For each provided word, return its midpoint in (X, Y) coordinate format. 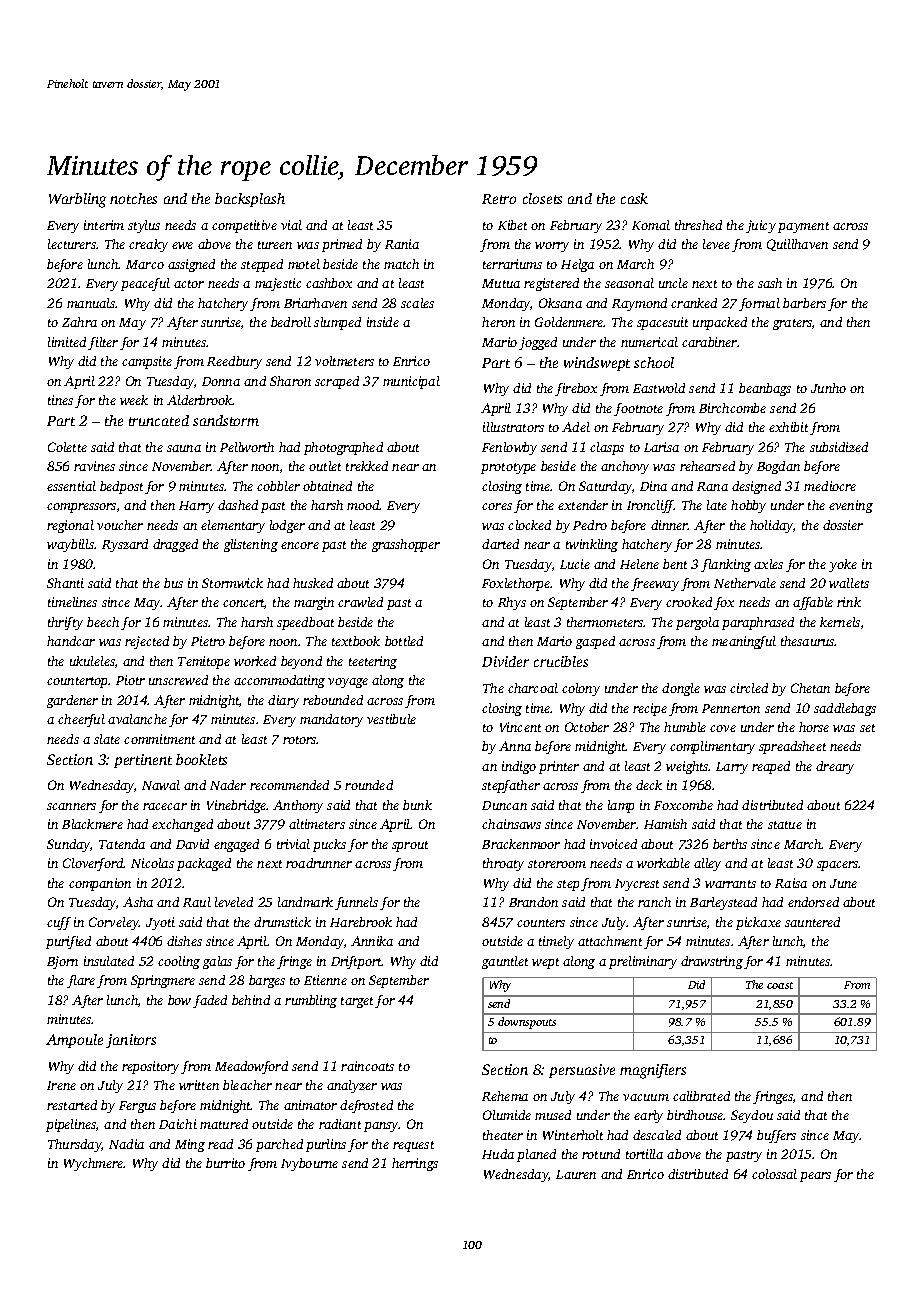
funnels (356, 903)
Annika (372, 941)
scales (417, 303)
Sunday (69, 845)
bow (179, 1000)
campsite (147, 362)
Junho (828, 388)
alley (707, 864)
